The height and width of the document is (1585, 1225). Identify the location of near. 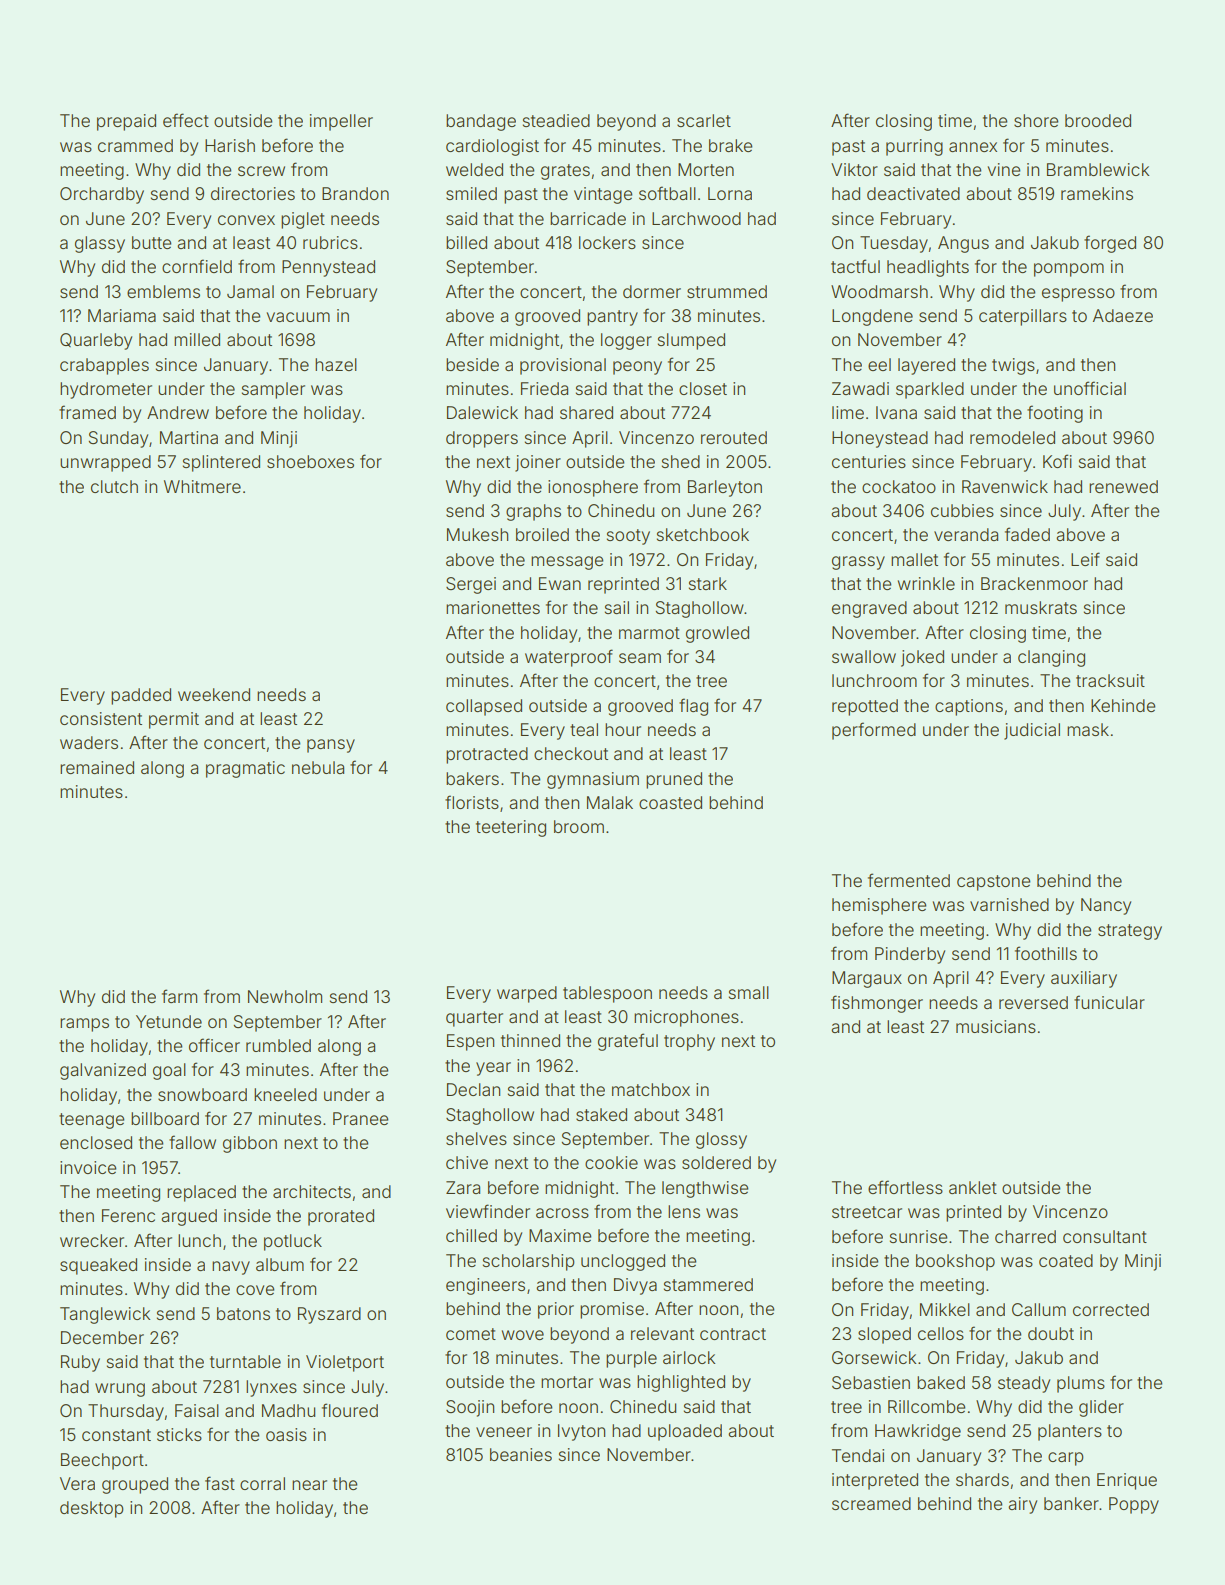
(309, 1485).
